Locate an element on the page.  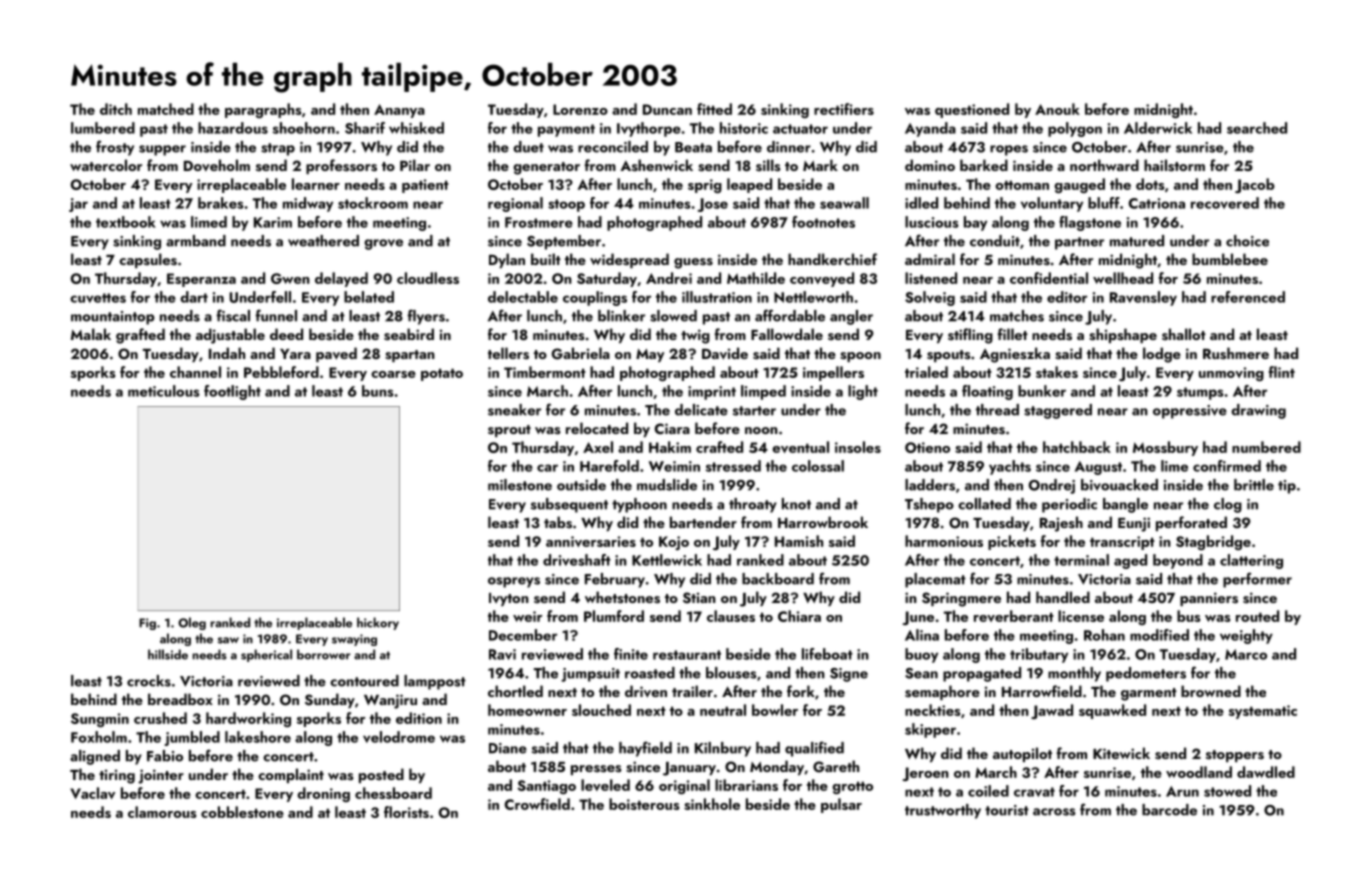
milestone is located at coordinates (520, 485).
